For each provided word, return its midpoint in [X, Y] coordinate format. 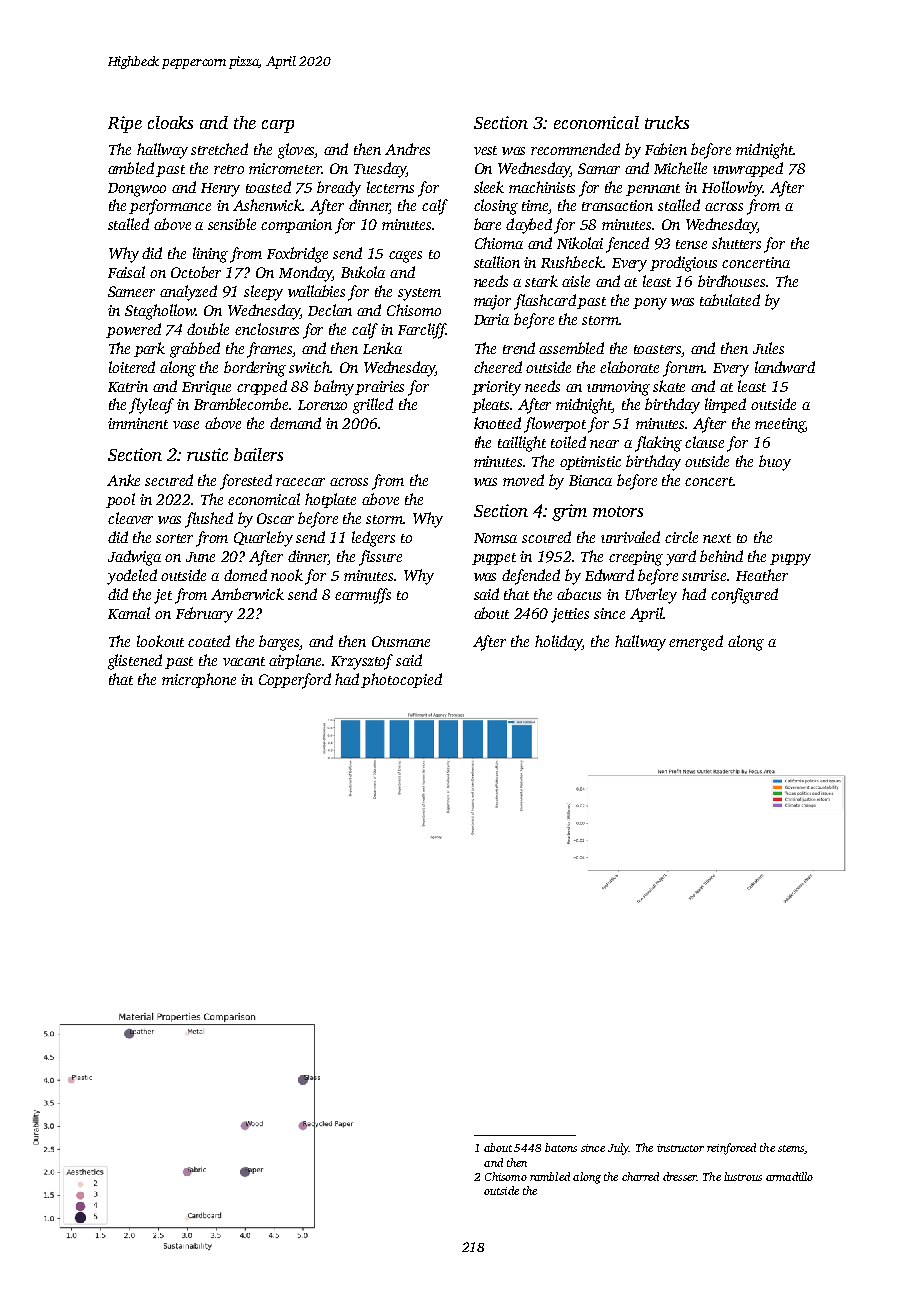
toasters [657, 349]
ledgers [373, 539]
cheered [498, 367]
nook [287, 575]
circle [681, 537]
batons [561, 1147]
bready [339, 189]
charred [640, 1176]
